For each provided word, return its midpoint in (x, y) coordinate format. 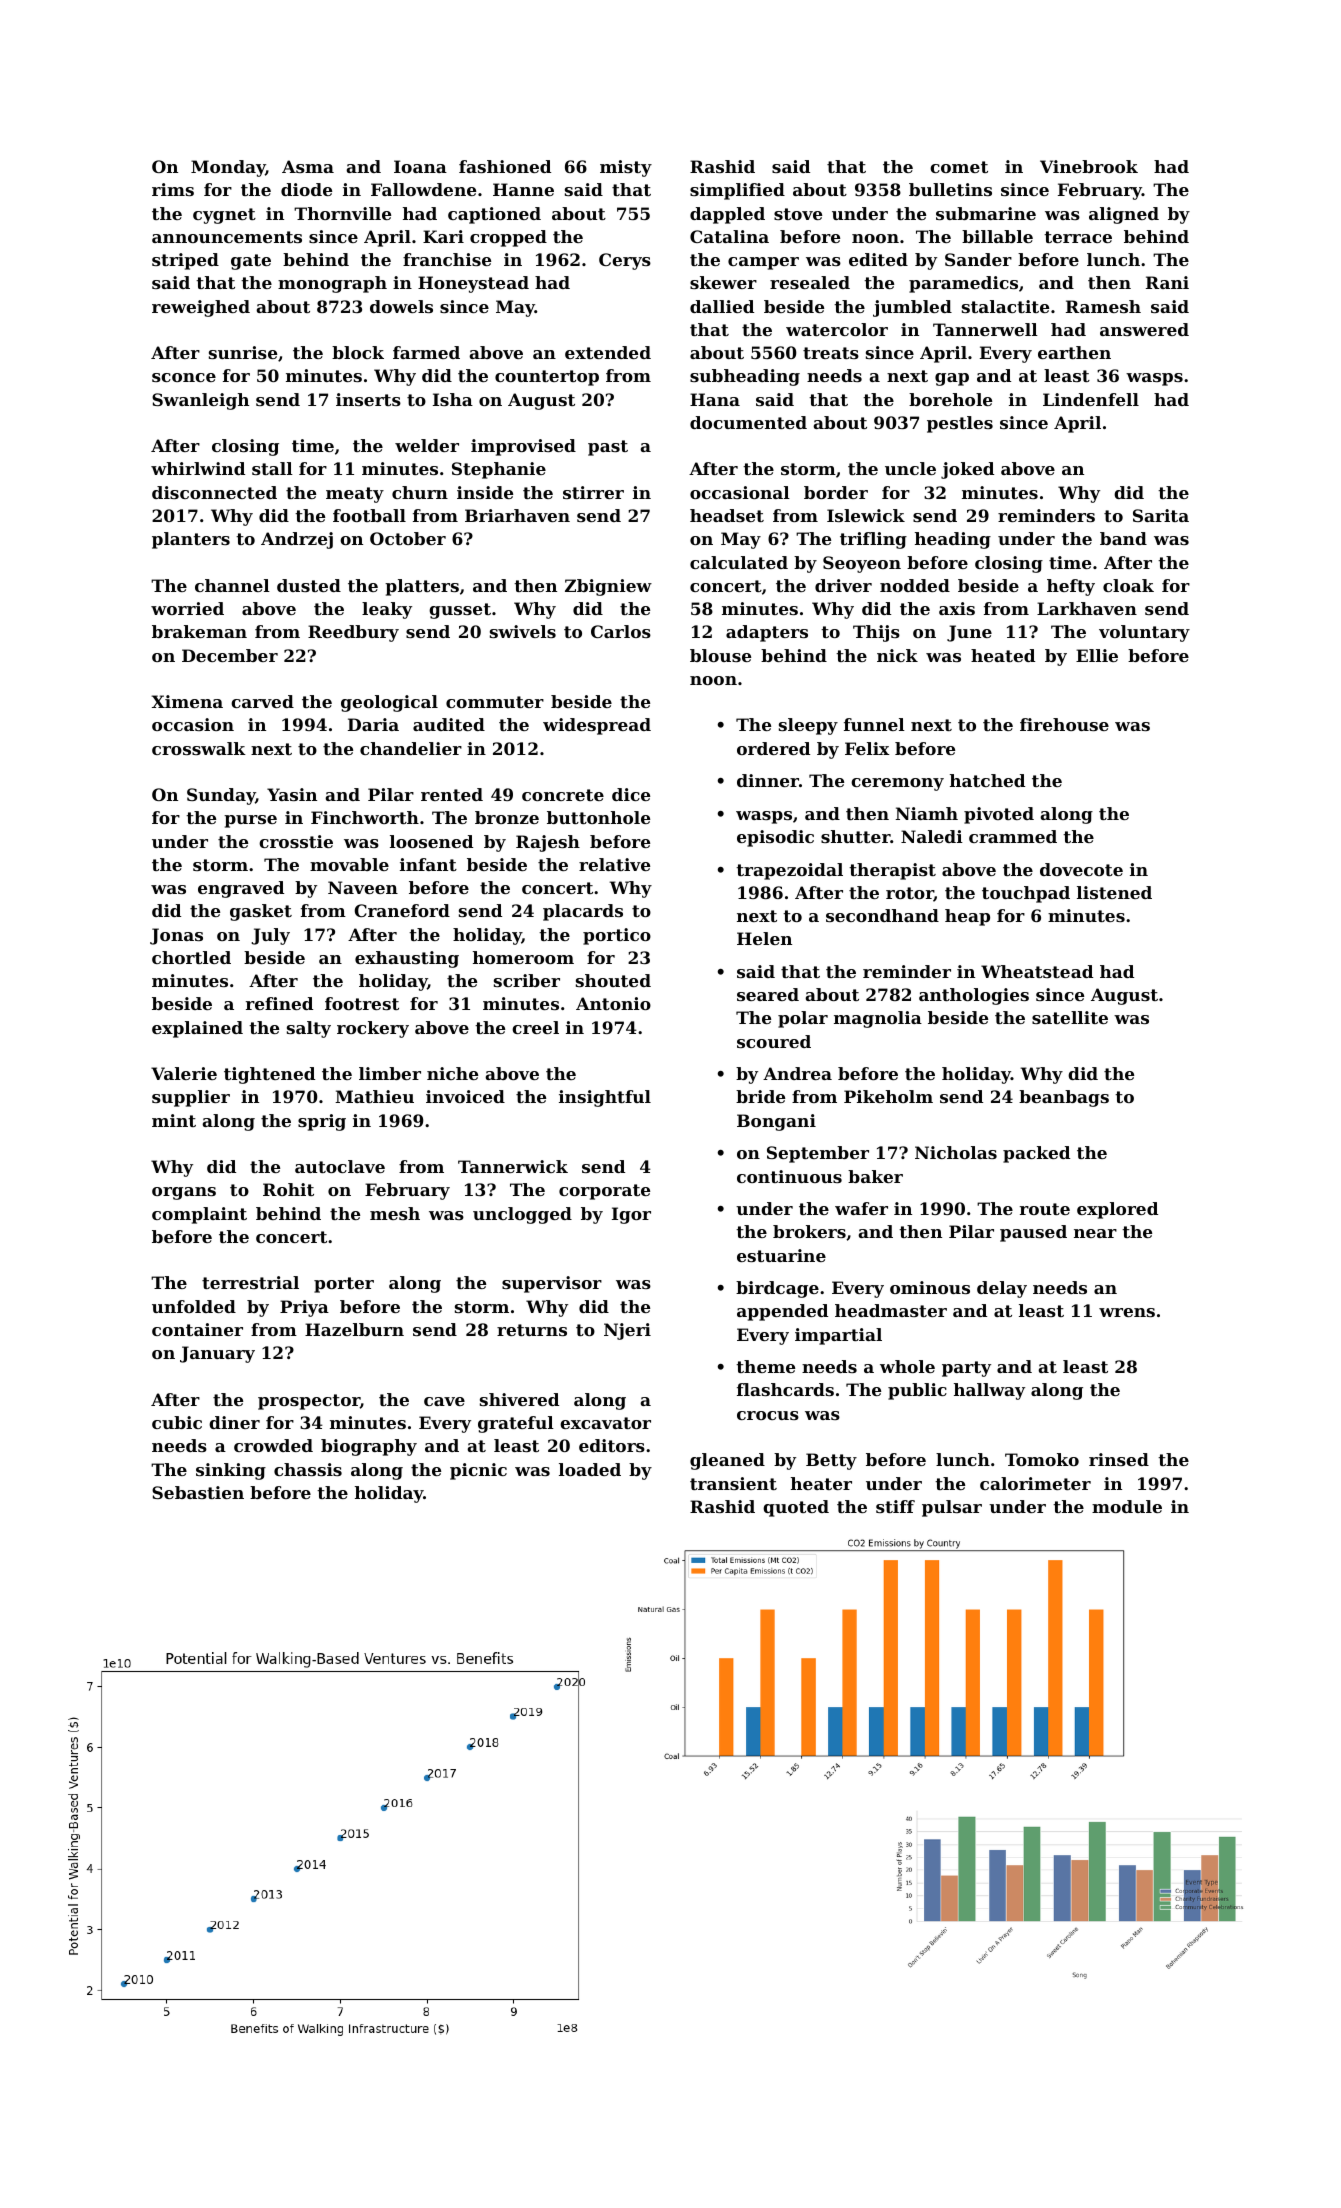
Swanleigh (200, 401)
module (1127, 1506)
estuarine (781, 1255)
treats (831, 353)
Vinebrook (1089, 166)
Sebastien (198, 1492)
